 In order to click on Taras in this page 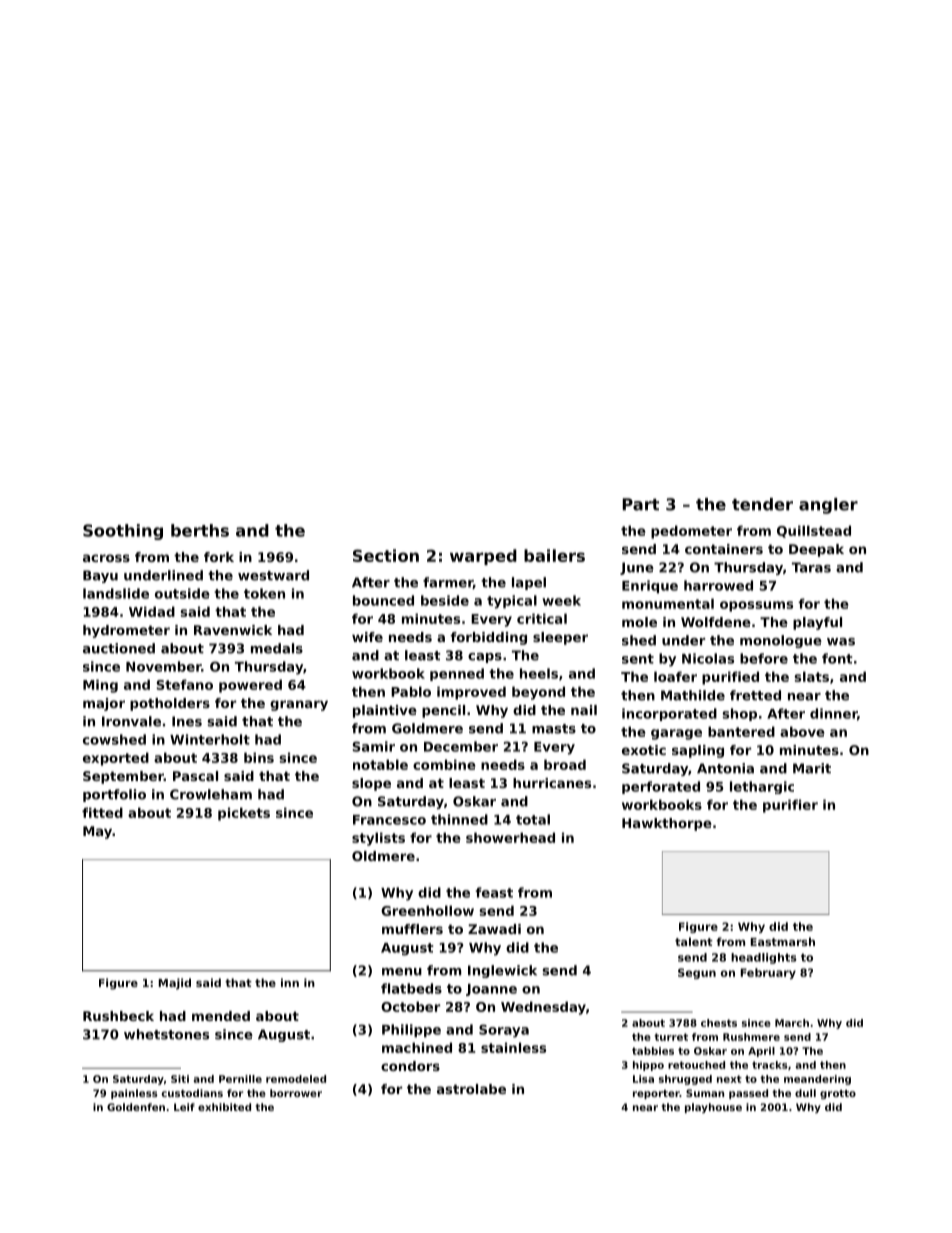, I will do `click(811, 567)`.
